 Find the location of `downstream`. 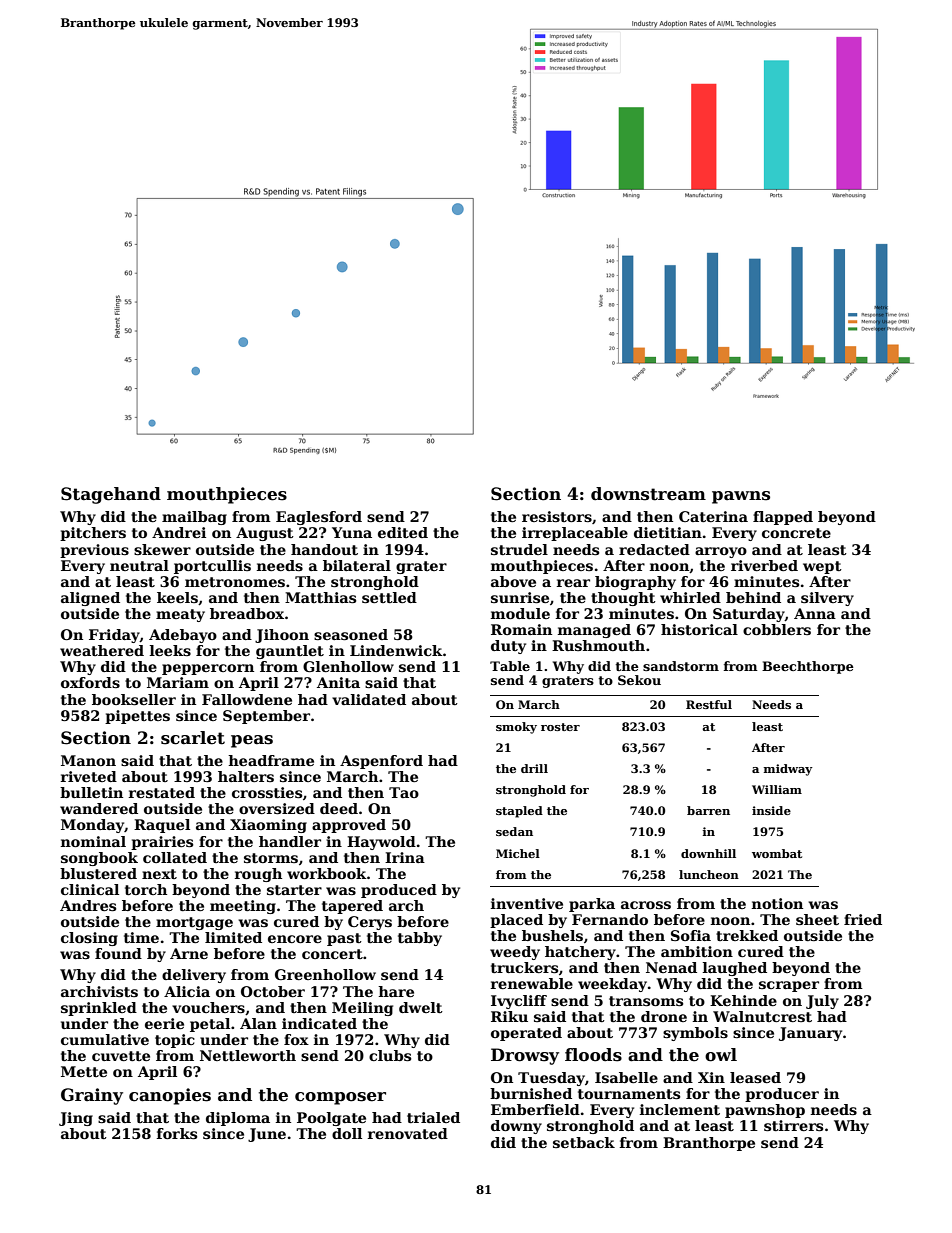

downstream is located at coordinates (648, 494).
